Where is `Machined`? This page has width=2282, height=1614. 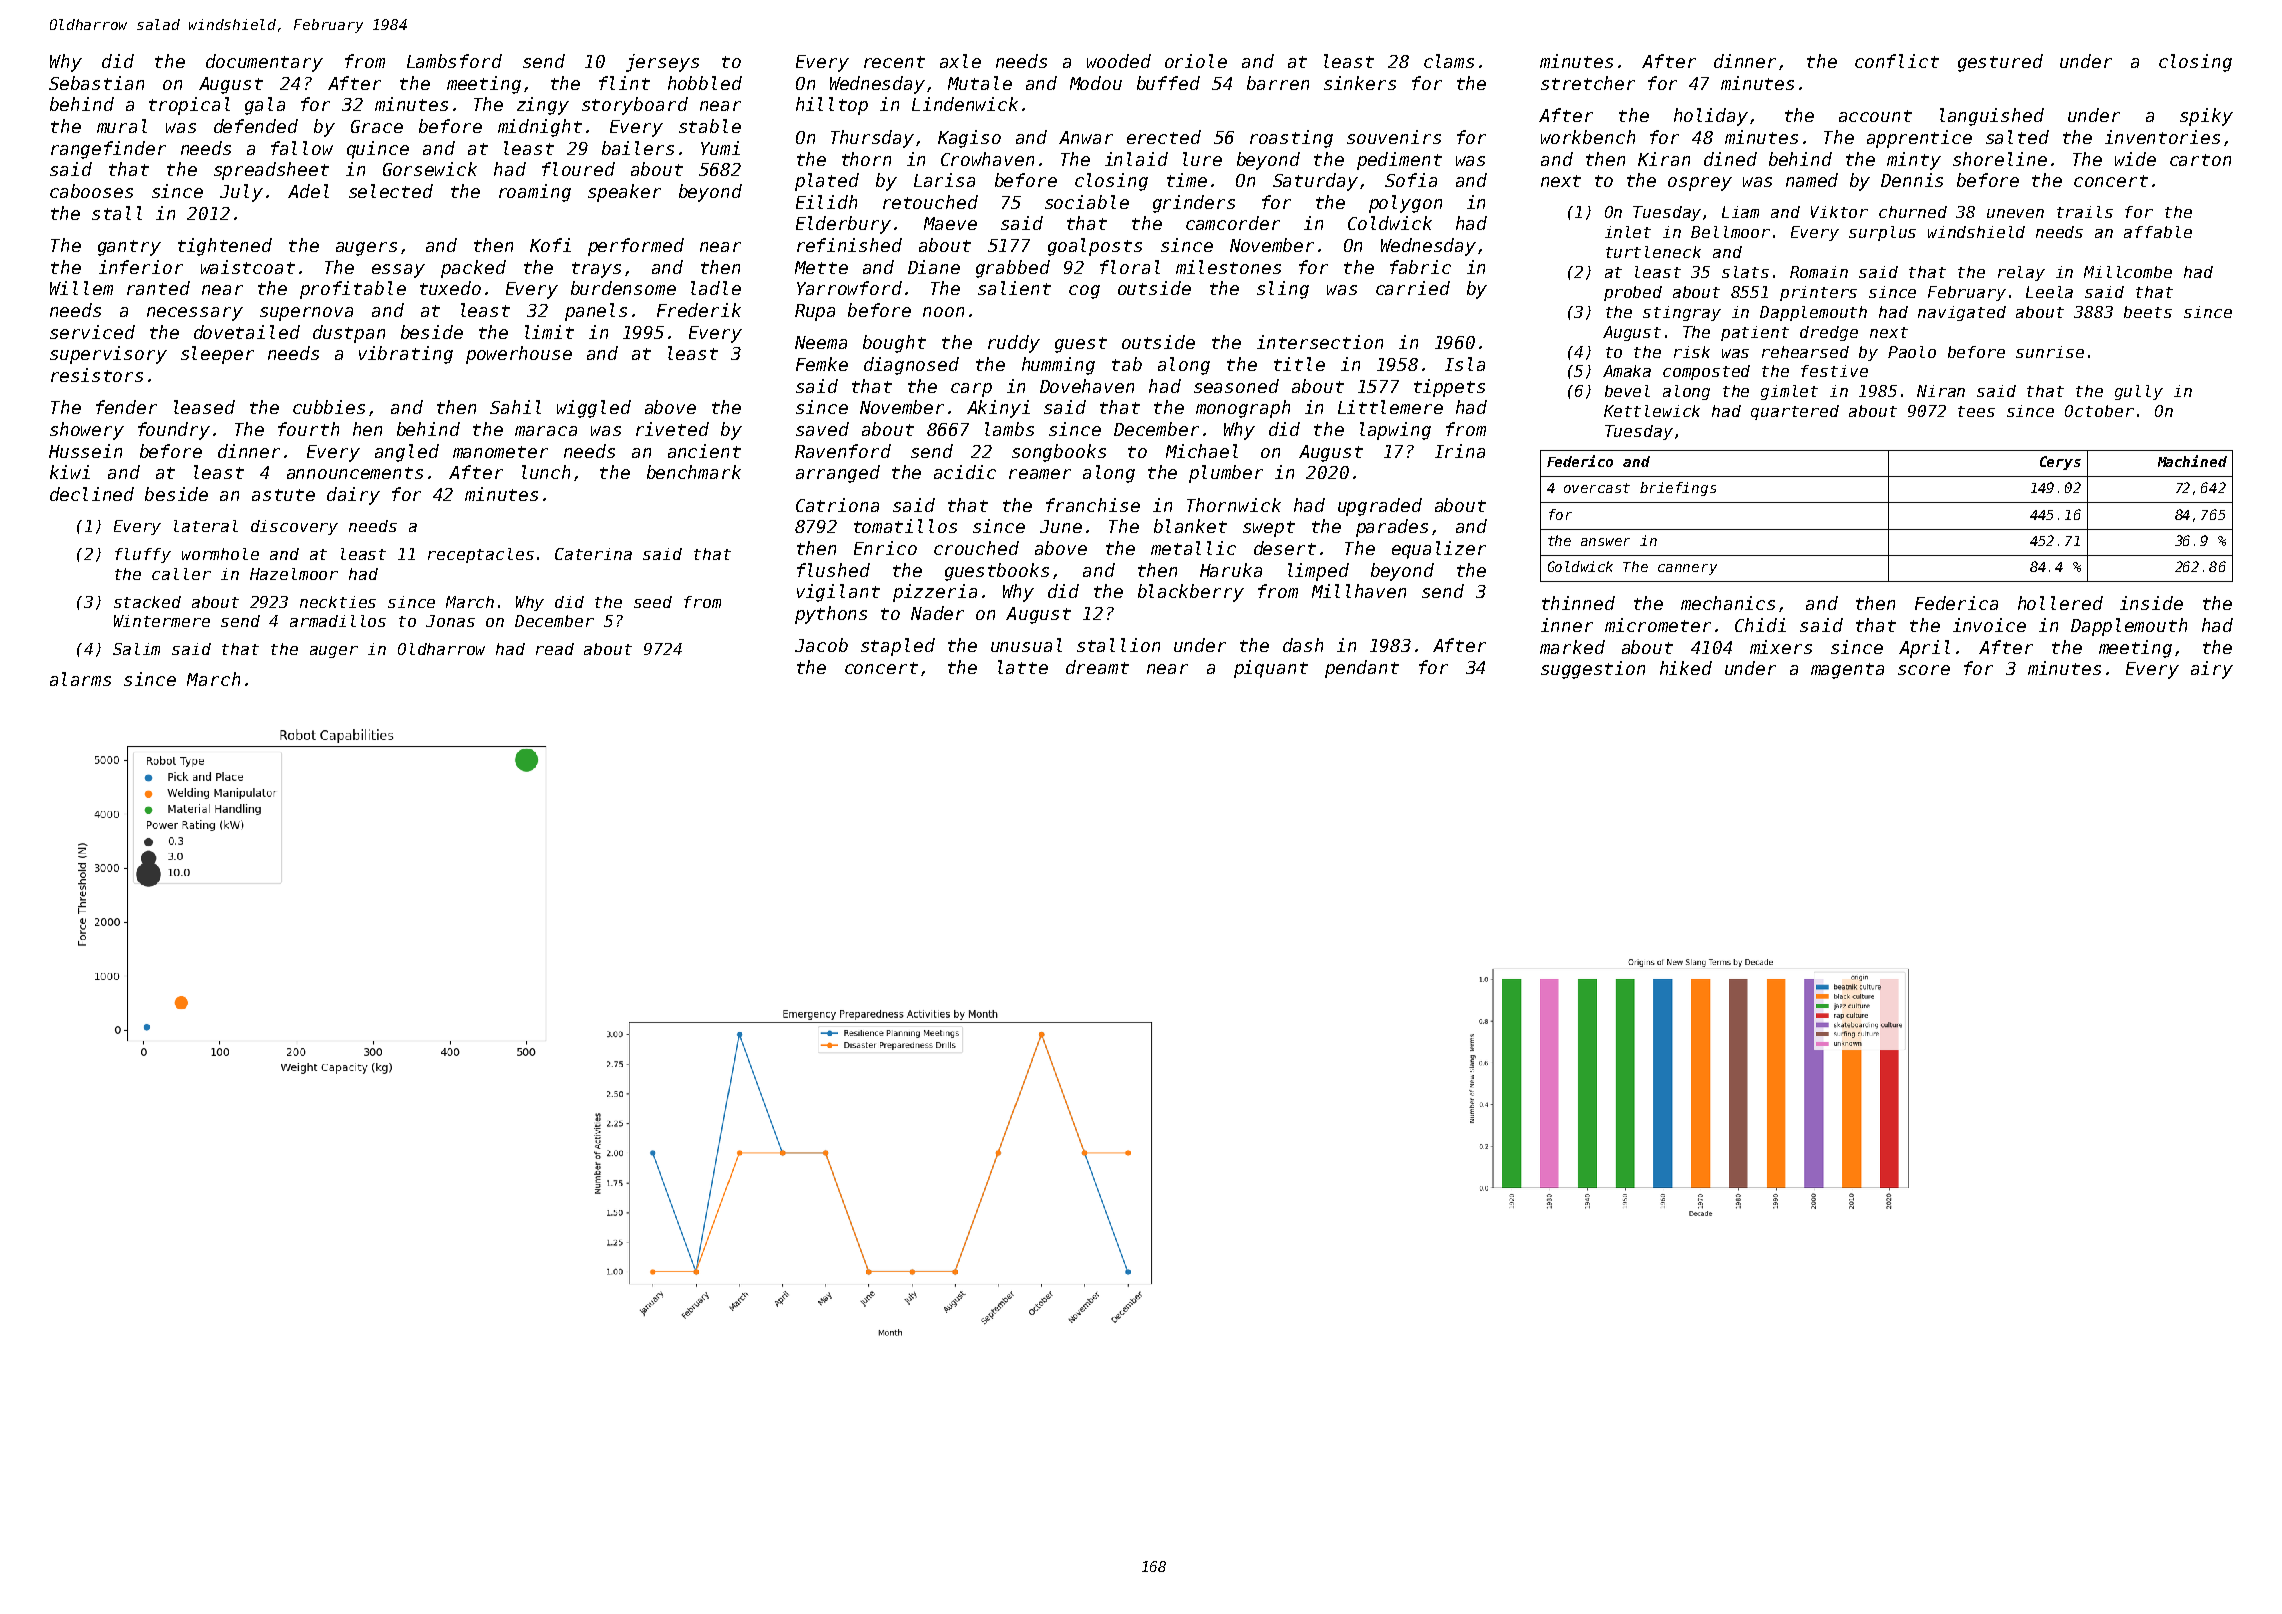 Machined is located at coordinates (2192, 461).
